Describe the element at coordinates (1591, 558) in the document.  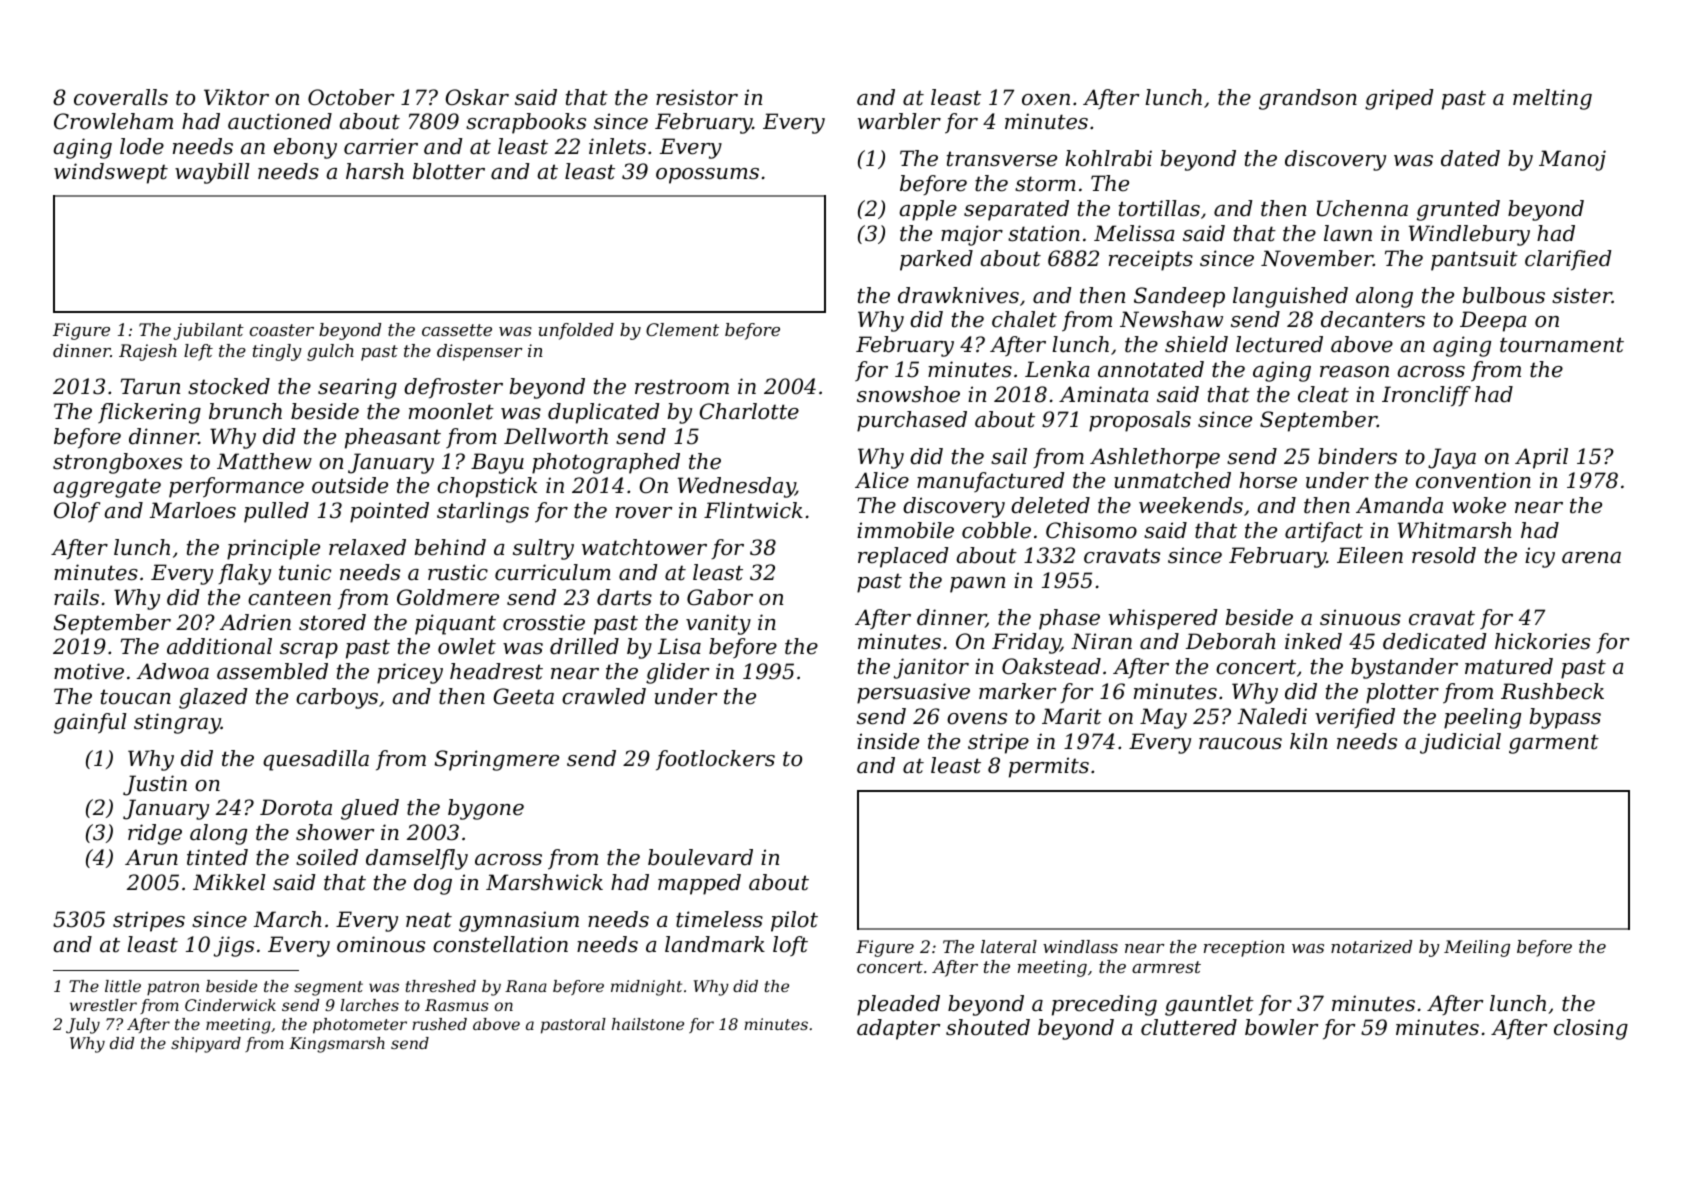
I see `arena` at that location.
